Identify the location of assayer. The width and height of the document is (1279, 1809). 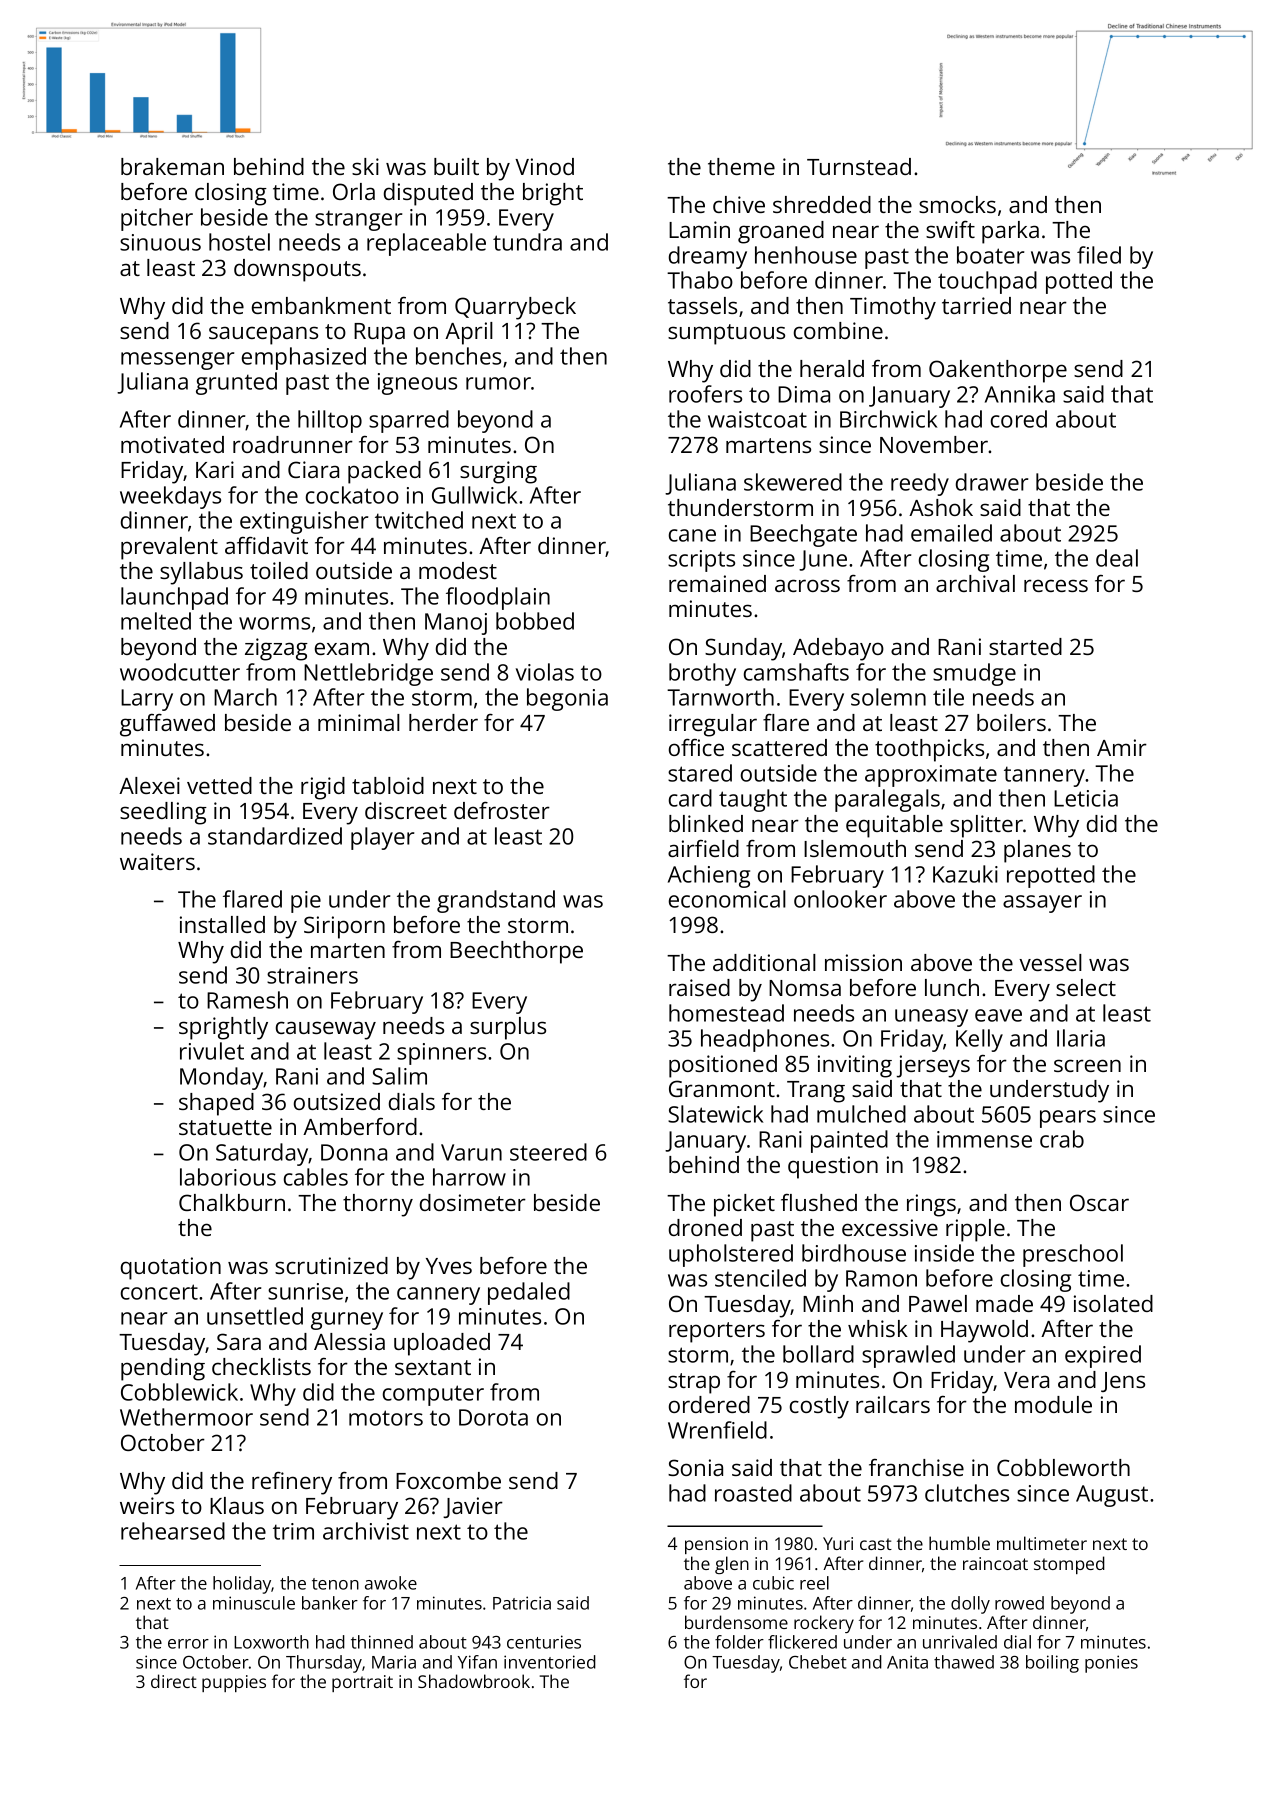
(1042, 904).
